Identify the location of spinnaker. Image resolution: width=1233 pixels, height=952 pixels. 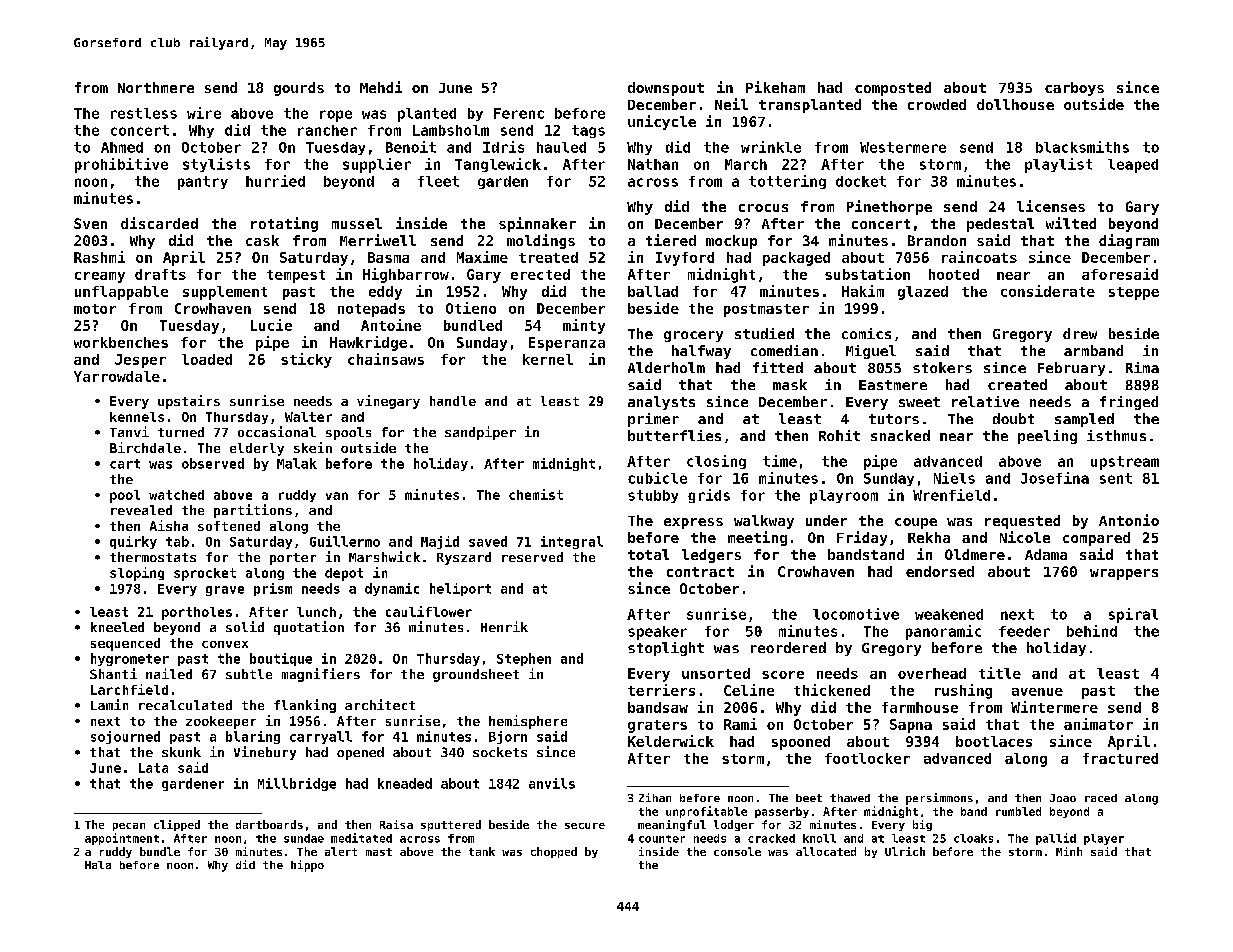
(537, 224).
